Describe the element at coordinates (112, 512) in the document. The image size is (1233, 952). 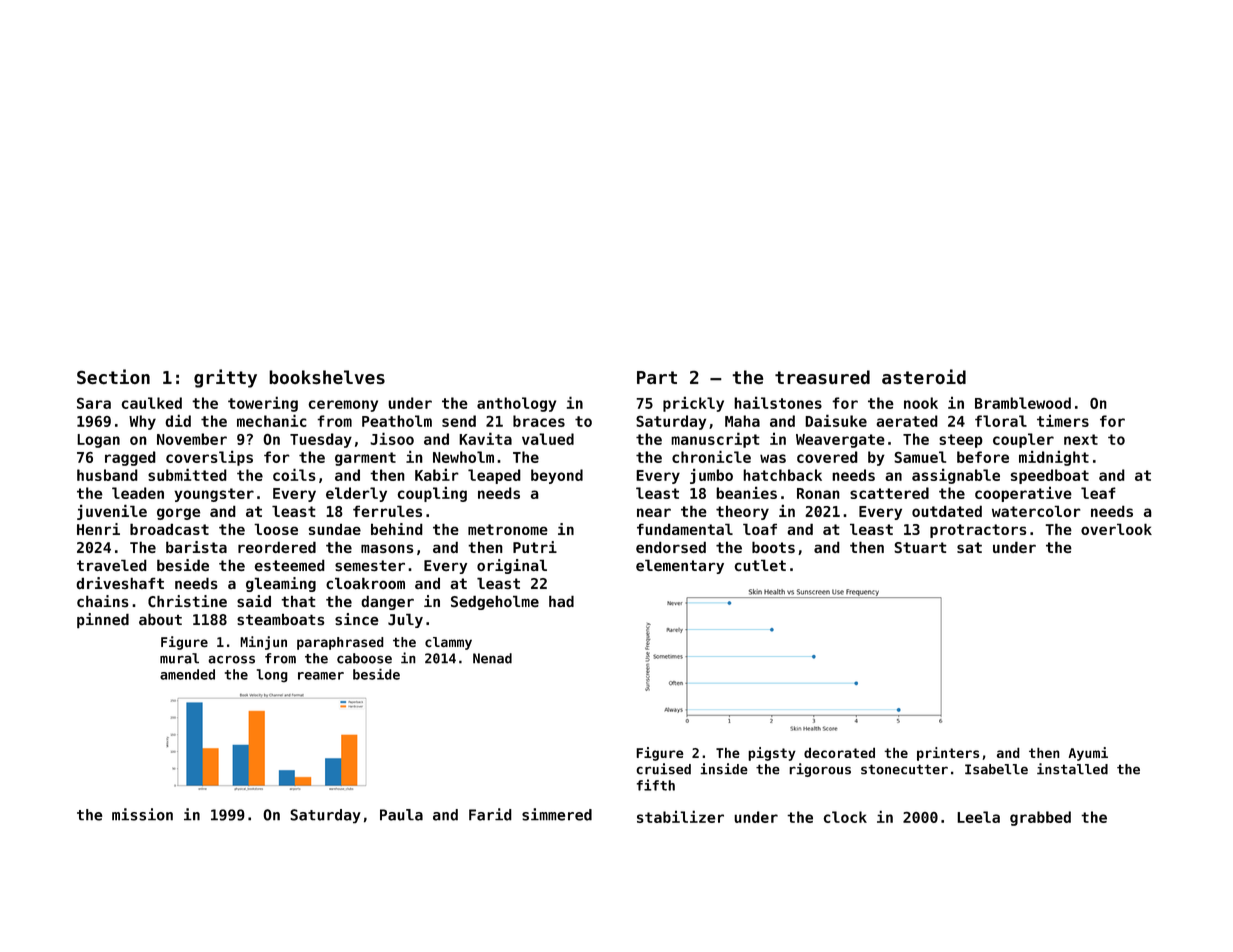
I see `juvenile` at that location.
